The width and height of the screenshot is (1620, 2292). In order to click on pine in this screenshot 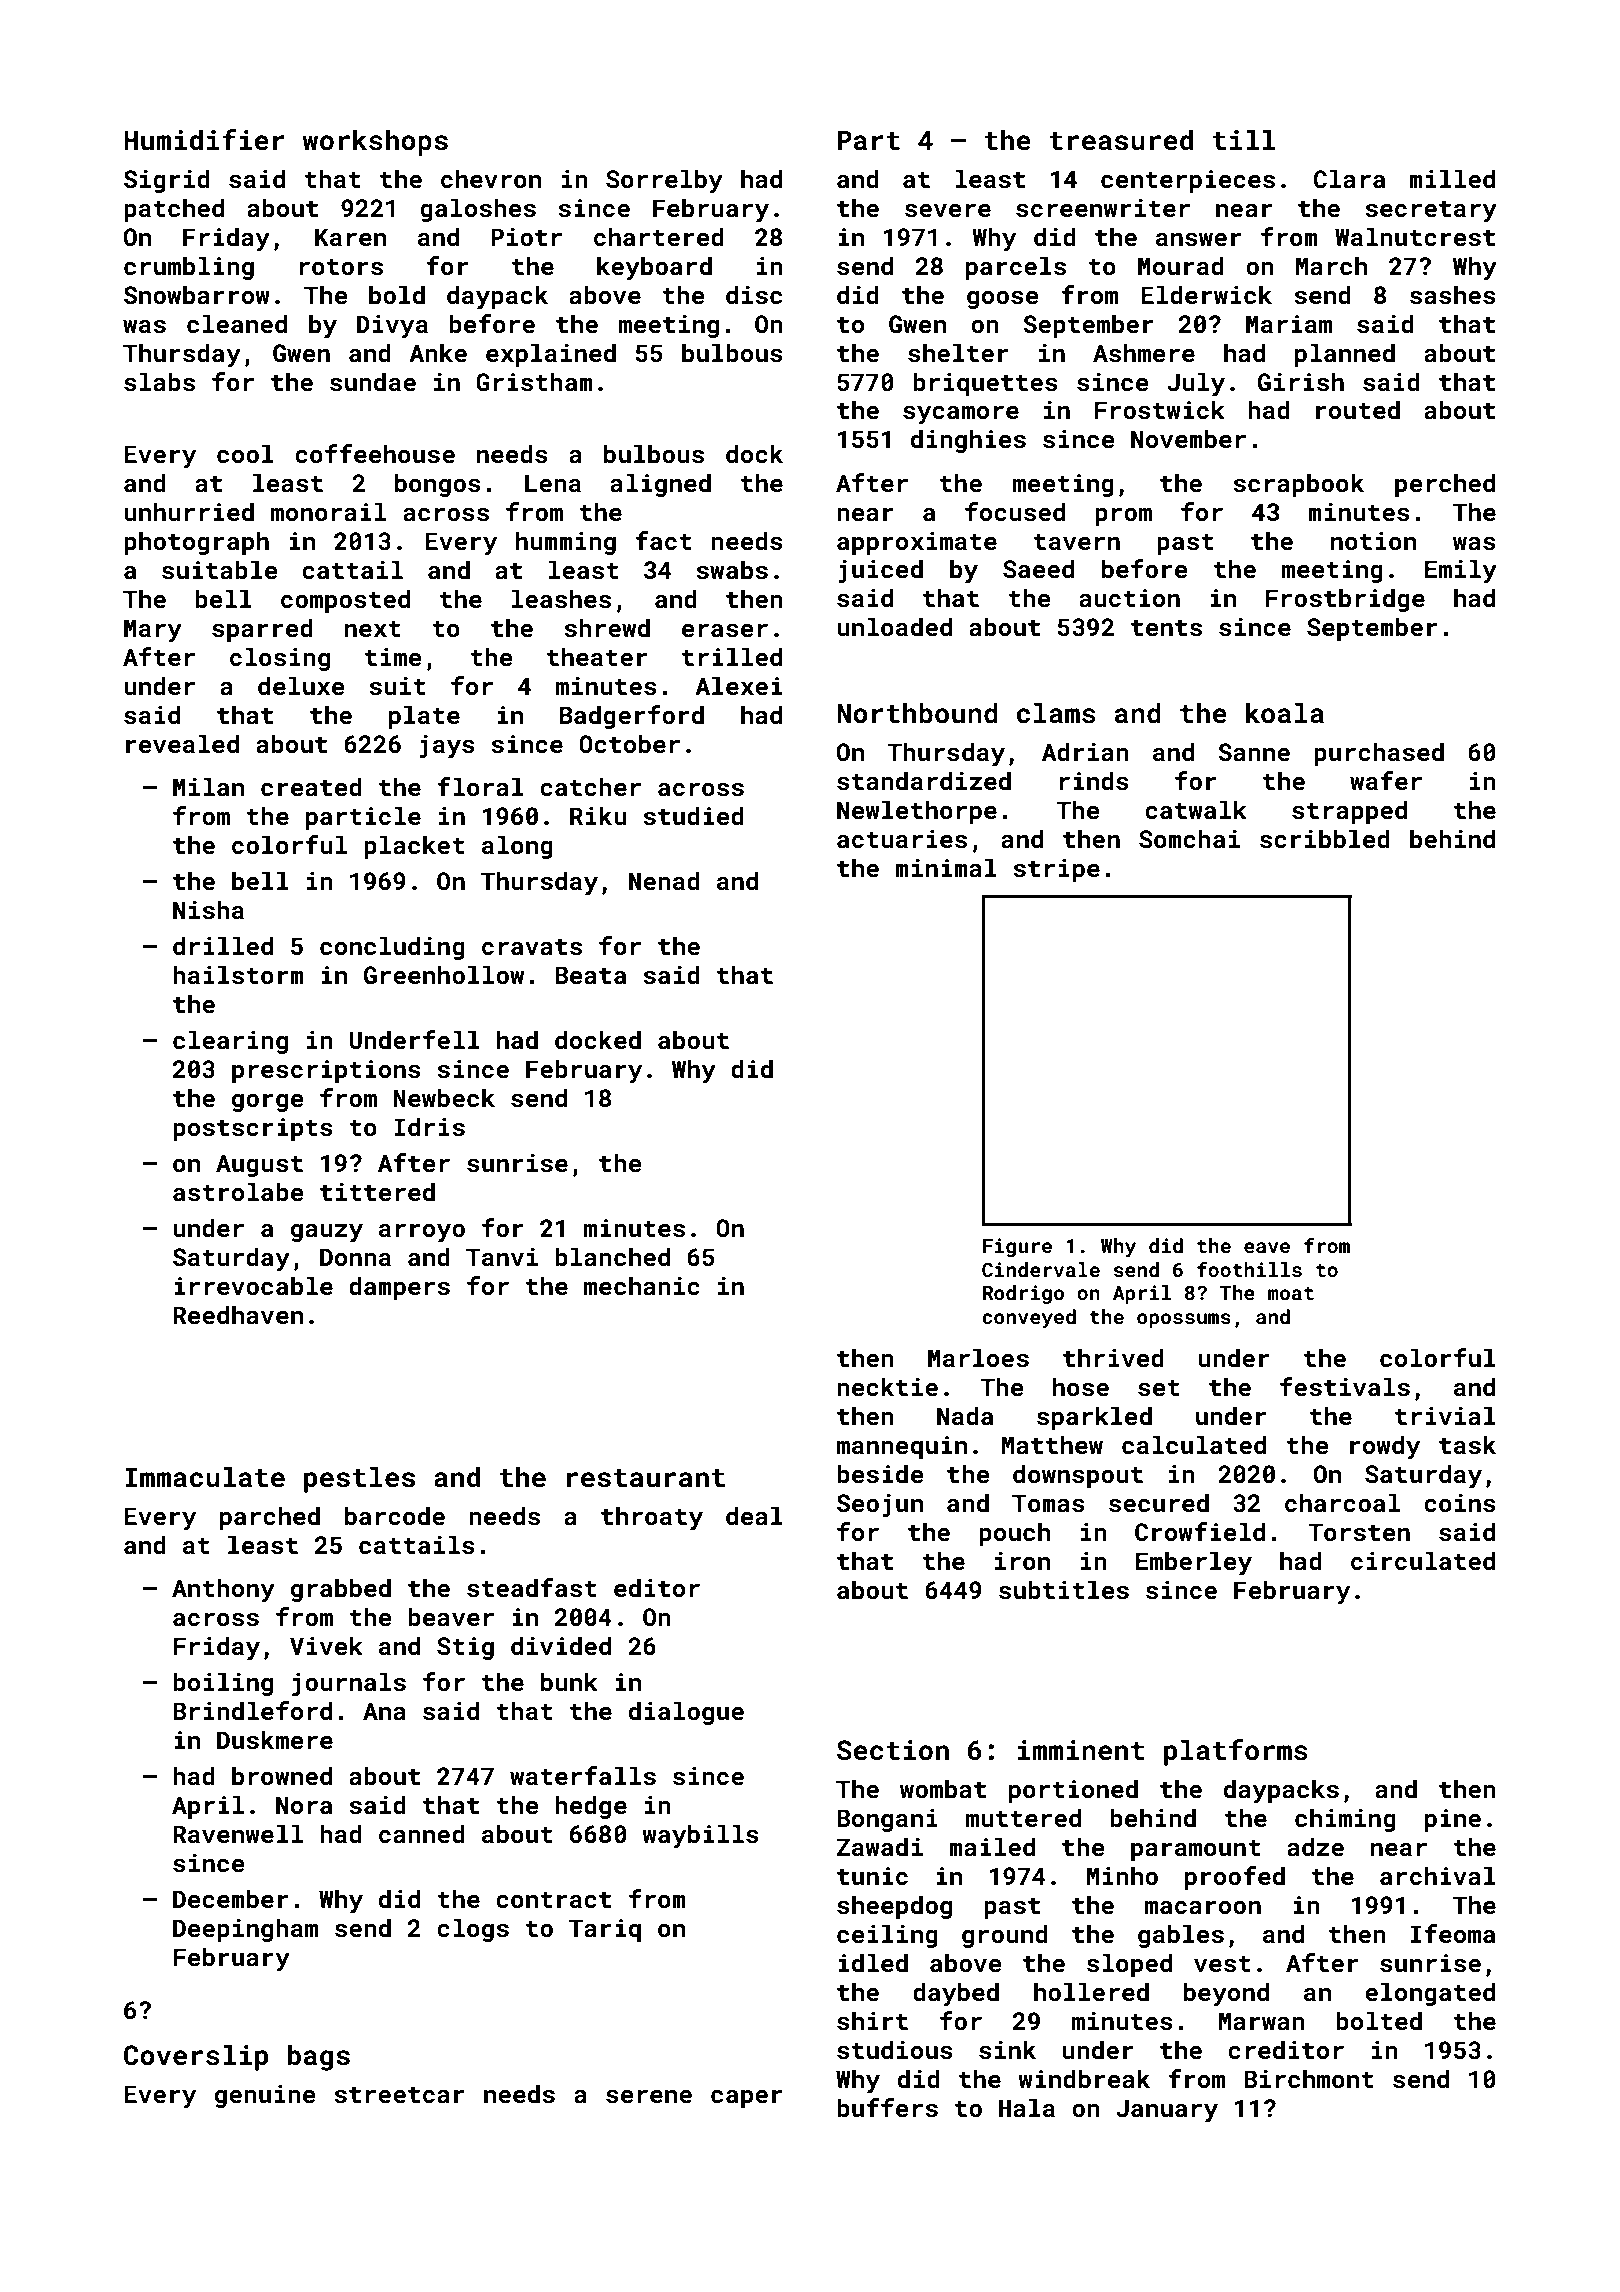, I will do `click(1453, 1820)`.
